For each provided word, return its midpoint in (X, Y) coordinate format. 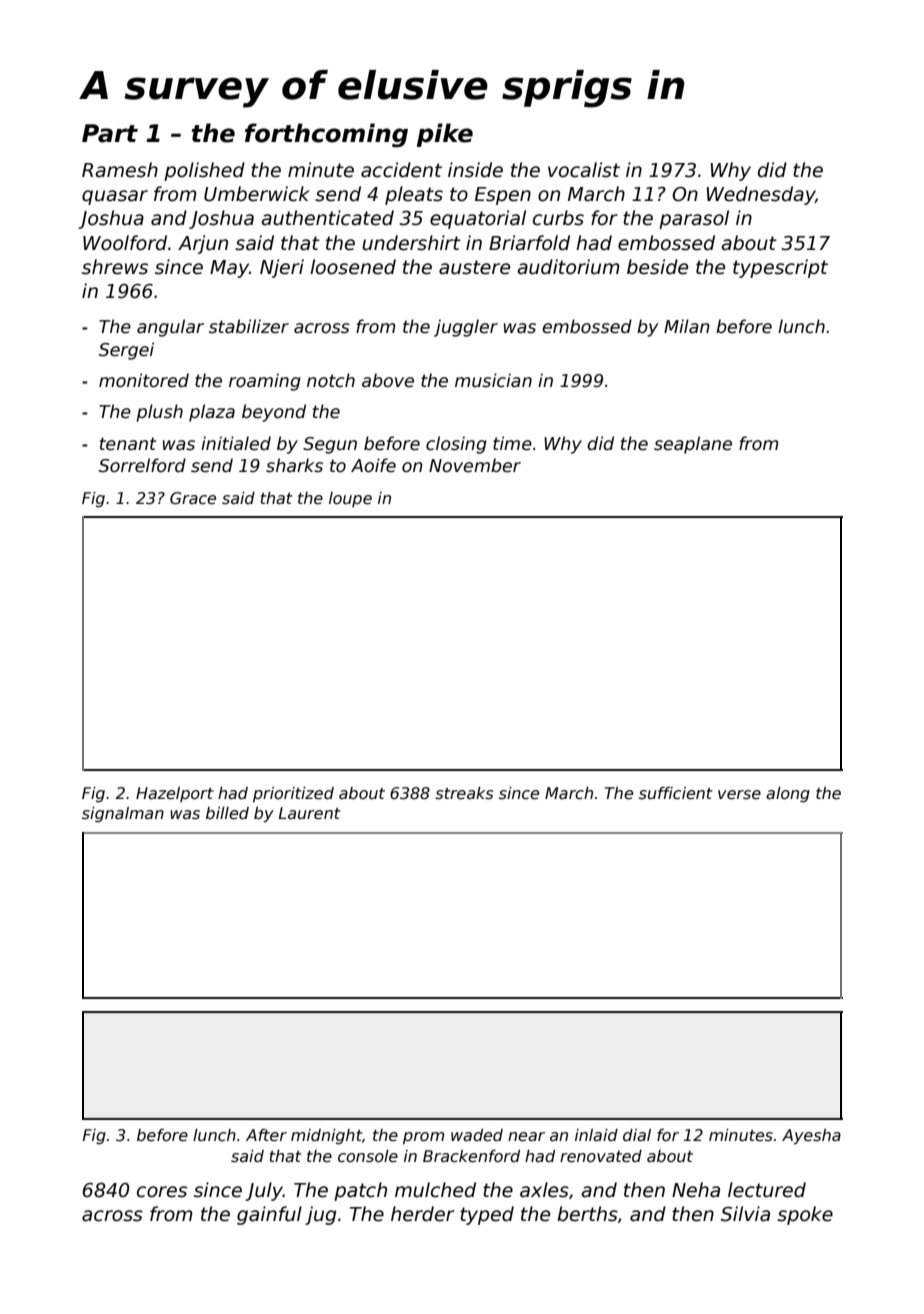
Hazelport (175, 794)
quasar (115, 197)
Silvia (745, 1214)
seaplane (693, 445)
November (475, 465)
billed (227, 813)
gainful (269, 1215)
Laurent (310, 813)
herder (423, 1214)
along (788, 794)
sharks (294, 465)
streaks (464, 793)
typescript (780, 268)
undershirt (411, 243)
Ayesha (811, 1137)
